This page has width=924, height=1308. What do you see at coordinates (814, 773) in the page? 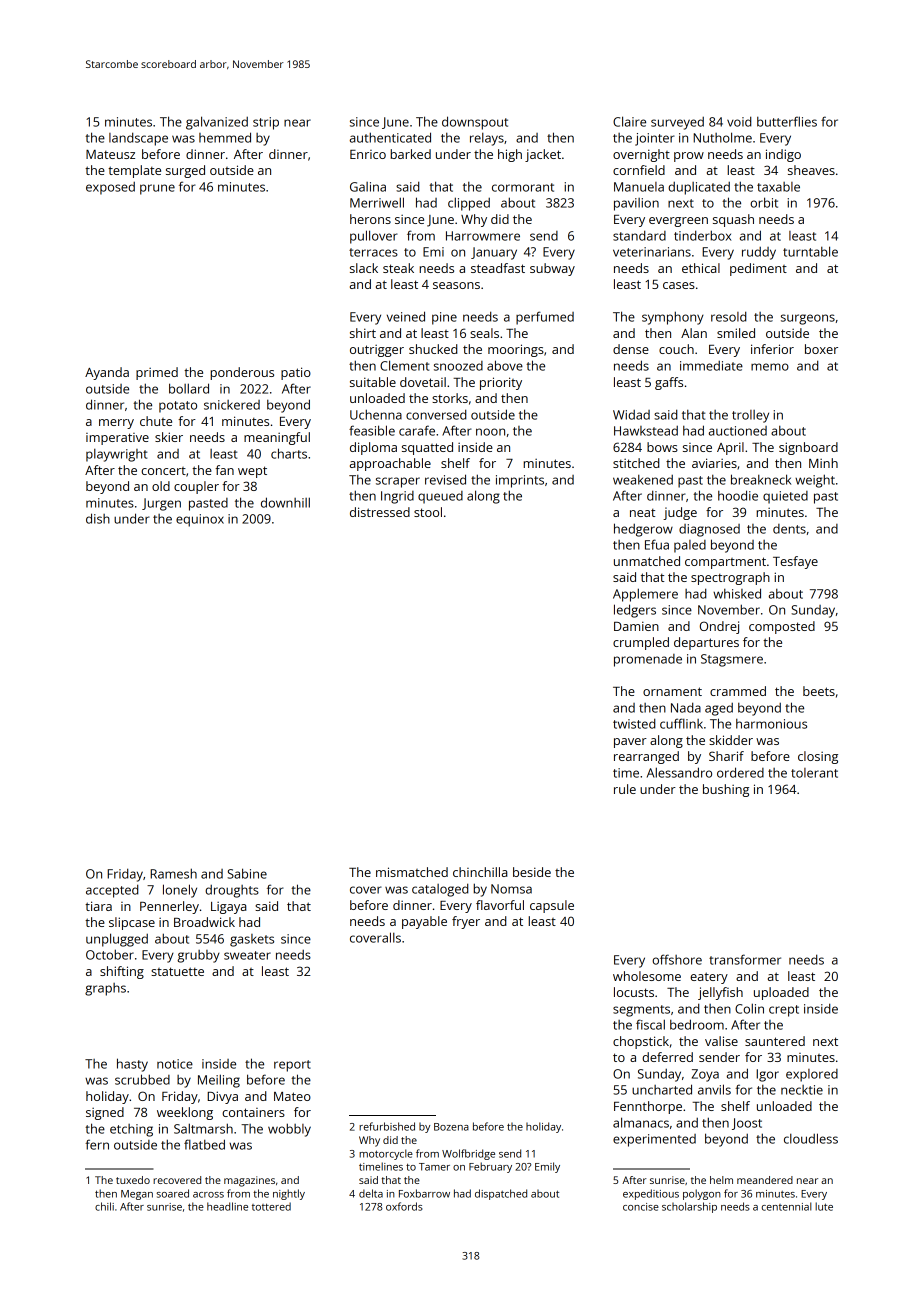
I see `tolerant` at bounding box center [814, 773].
